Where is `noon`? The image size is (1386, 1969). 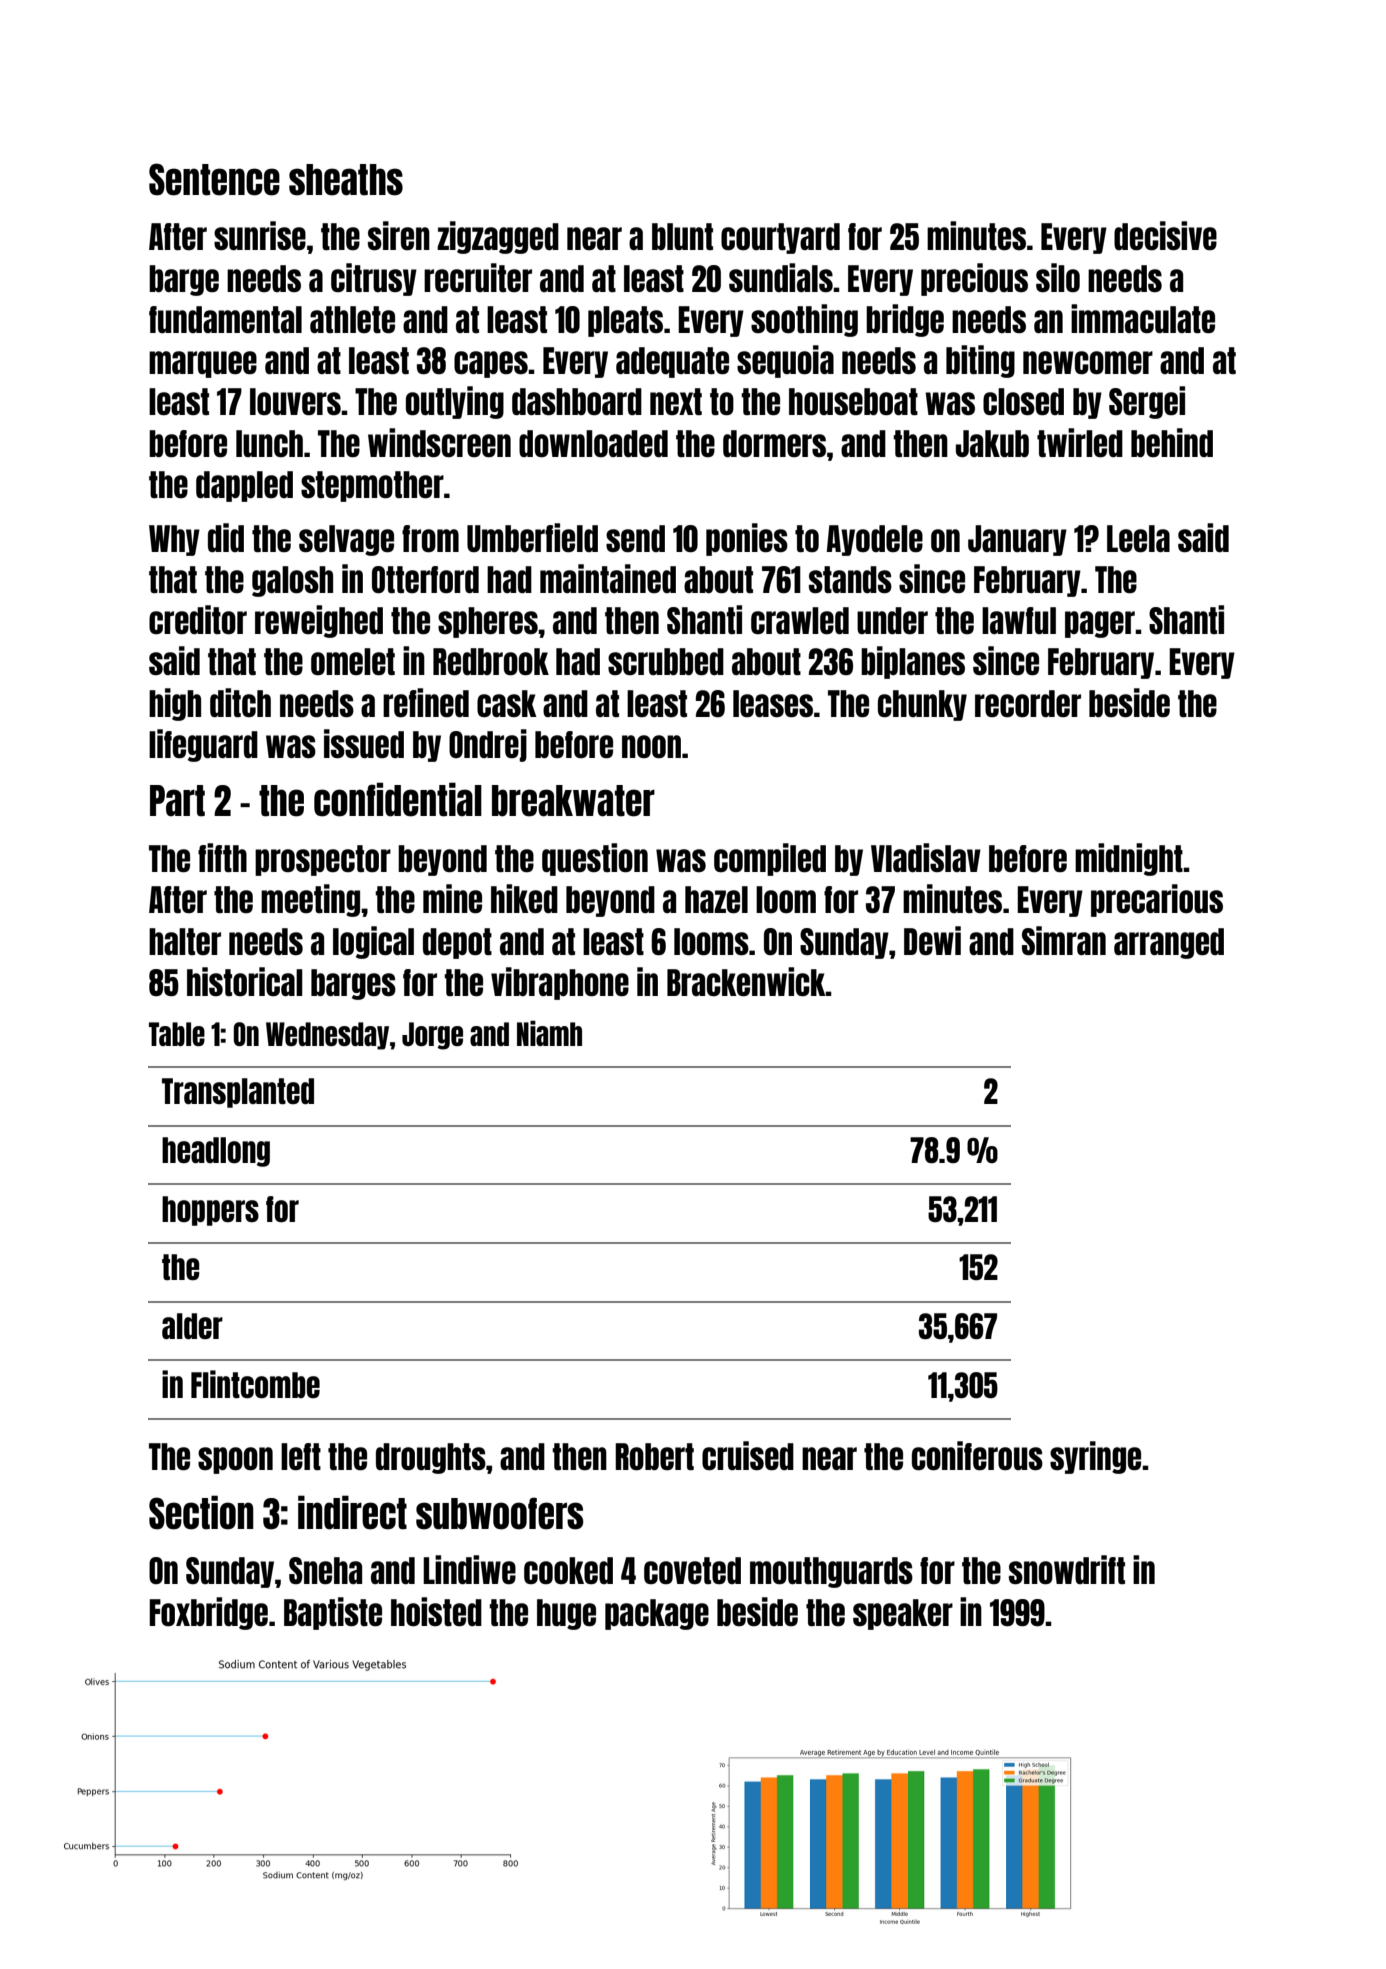
noon is located at coordinates (651, 746).
